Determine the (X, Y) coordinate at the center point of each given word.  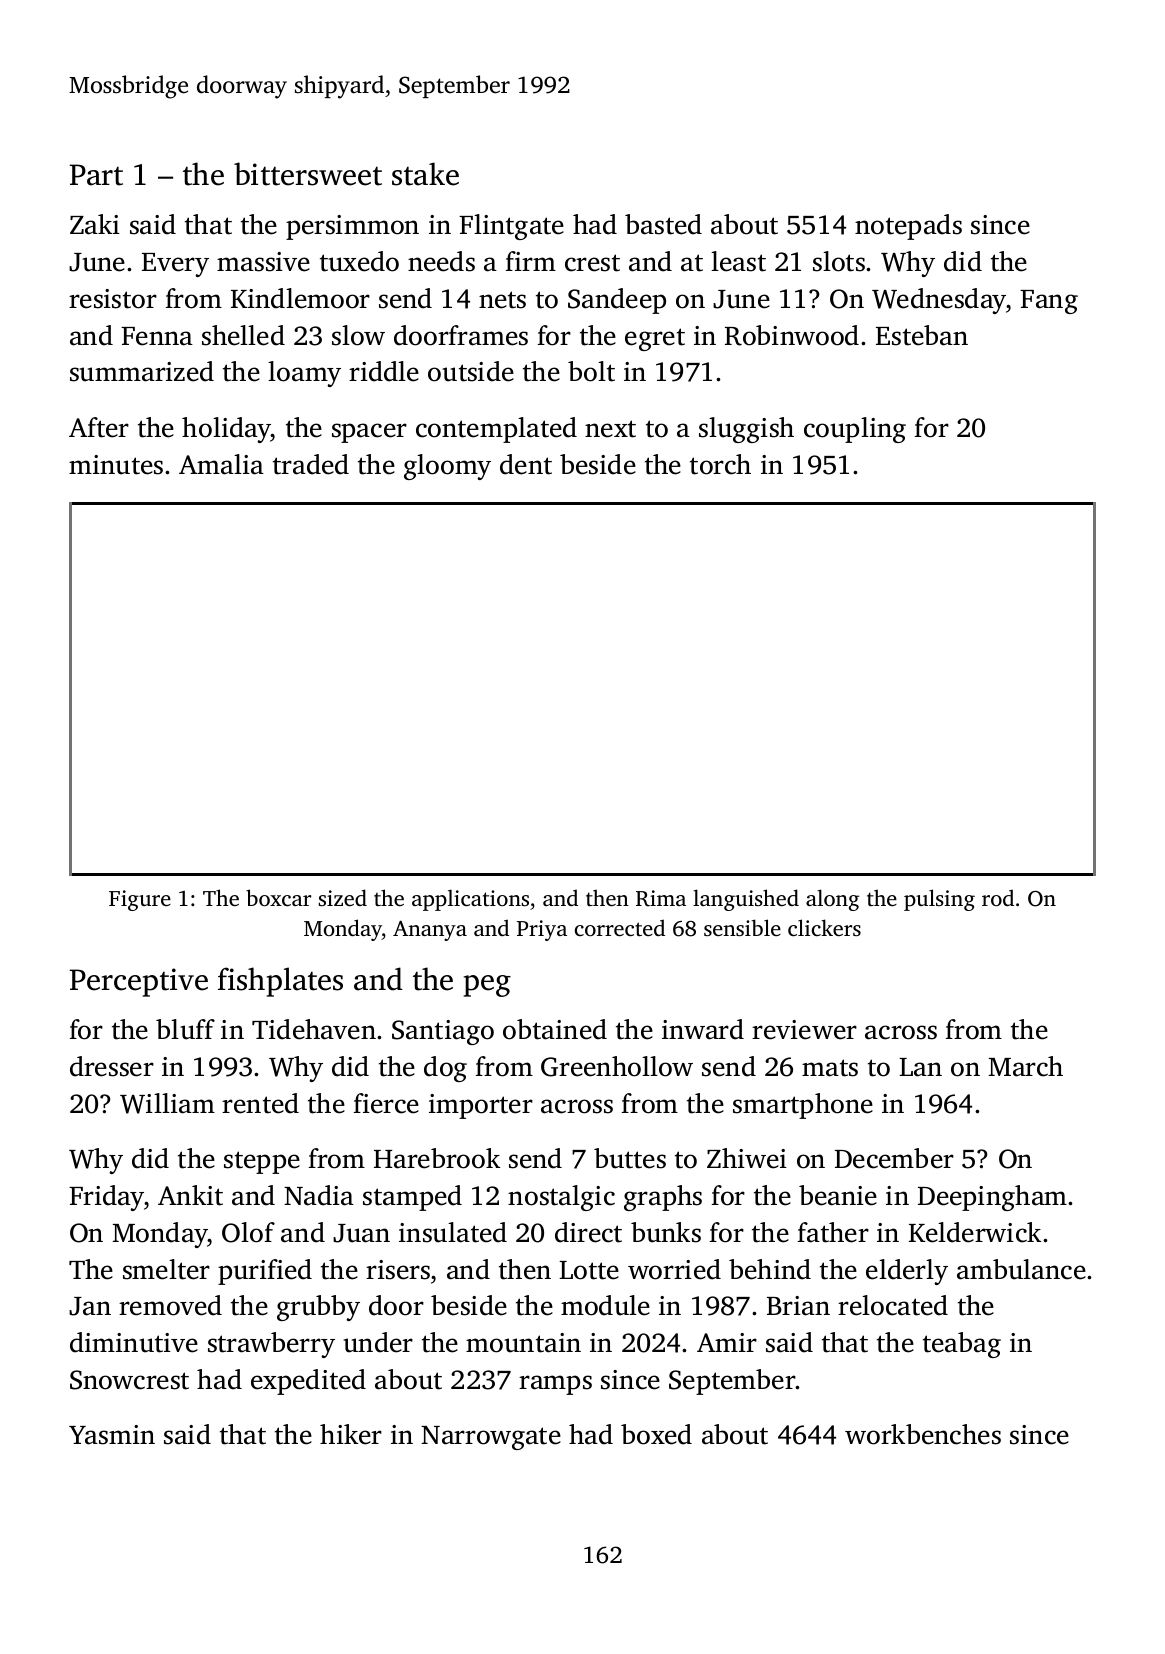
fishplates (280, 982)
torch (720, 464)
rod (998, 897)
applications (470, 900)
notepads (908, 227)
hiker (351, 1434)
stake (425, 174)
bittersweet (308, 174)
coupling (855, 430)
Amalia (221, 464)
